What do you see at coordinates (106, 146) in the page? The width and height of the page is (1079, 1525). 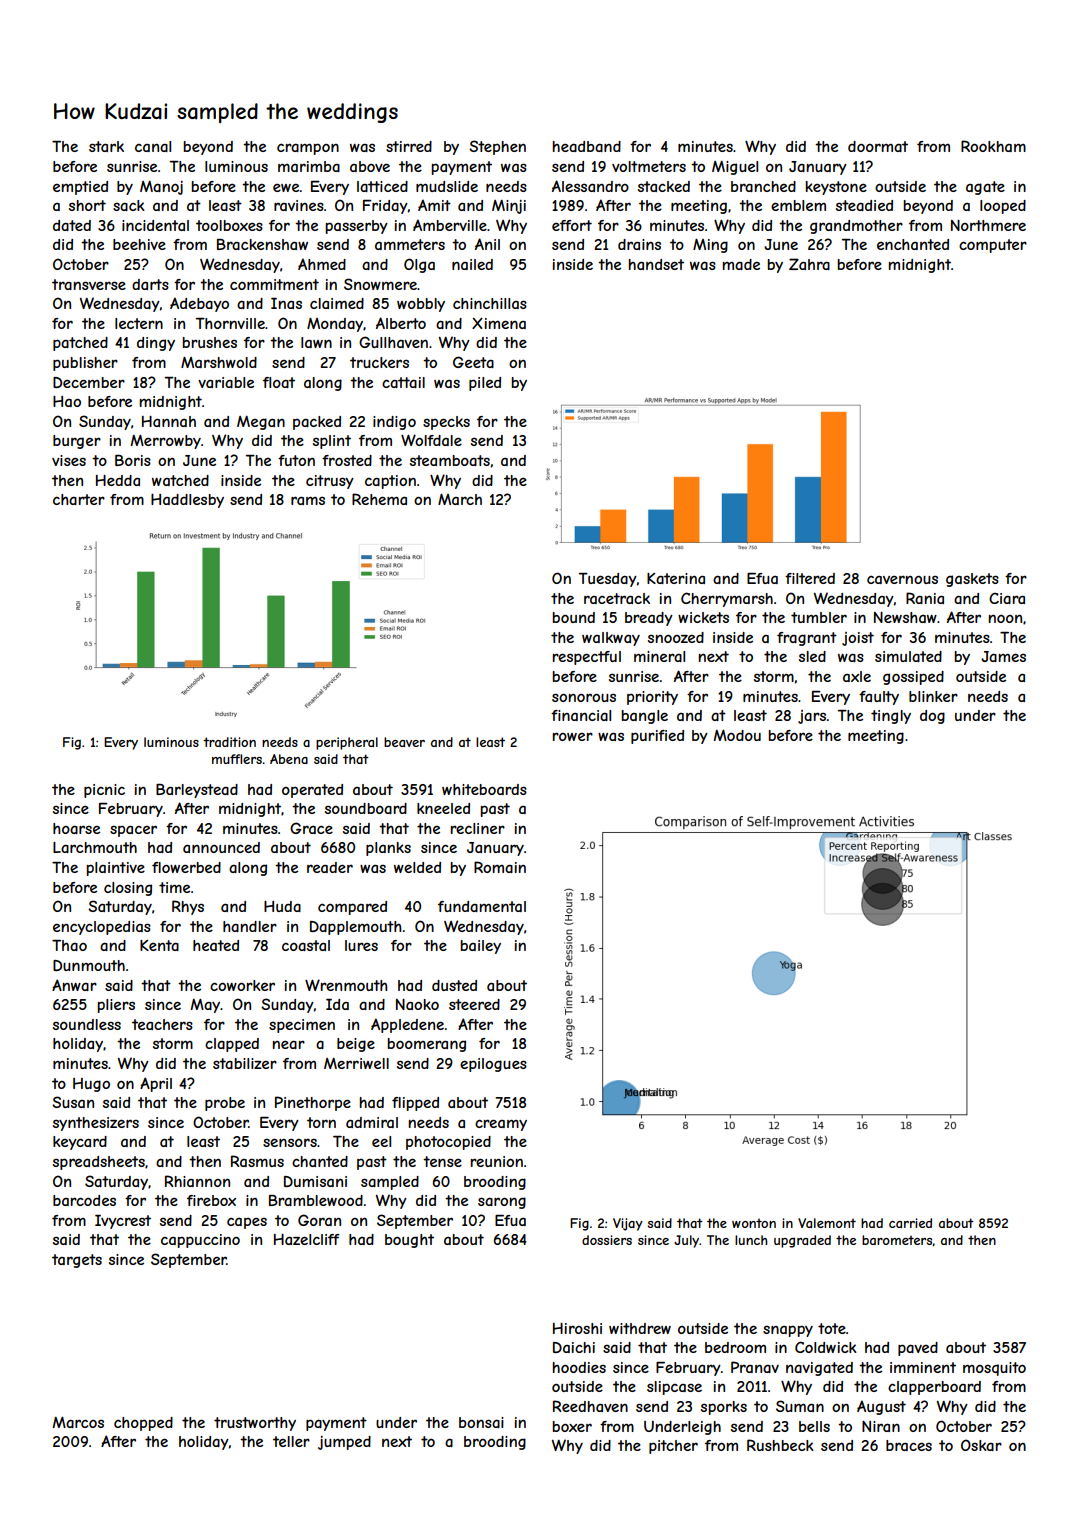 I see `stark` at bounding box center [106, 146].
